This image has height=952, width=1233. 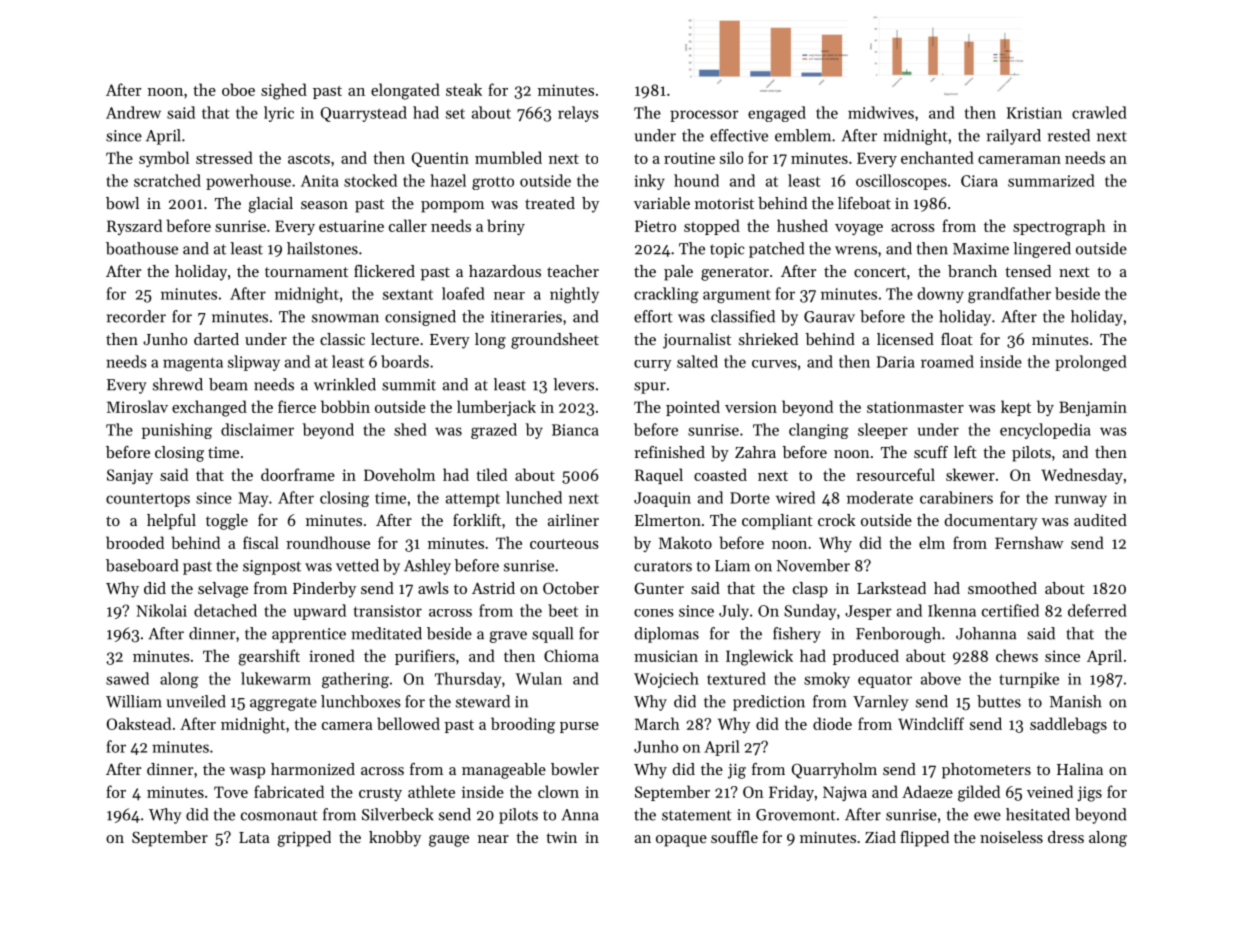 I want to click on groundsheet, so click(x=555, y=341).
